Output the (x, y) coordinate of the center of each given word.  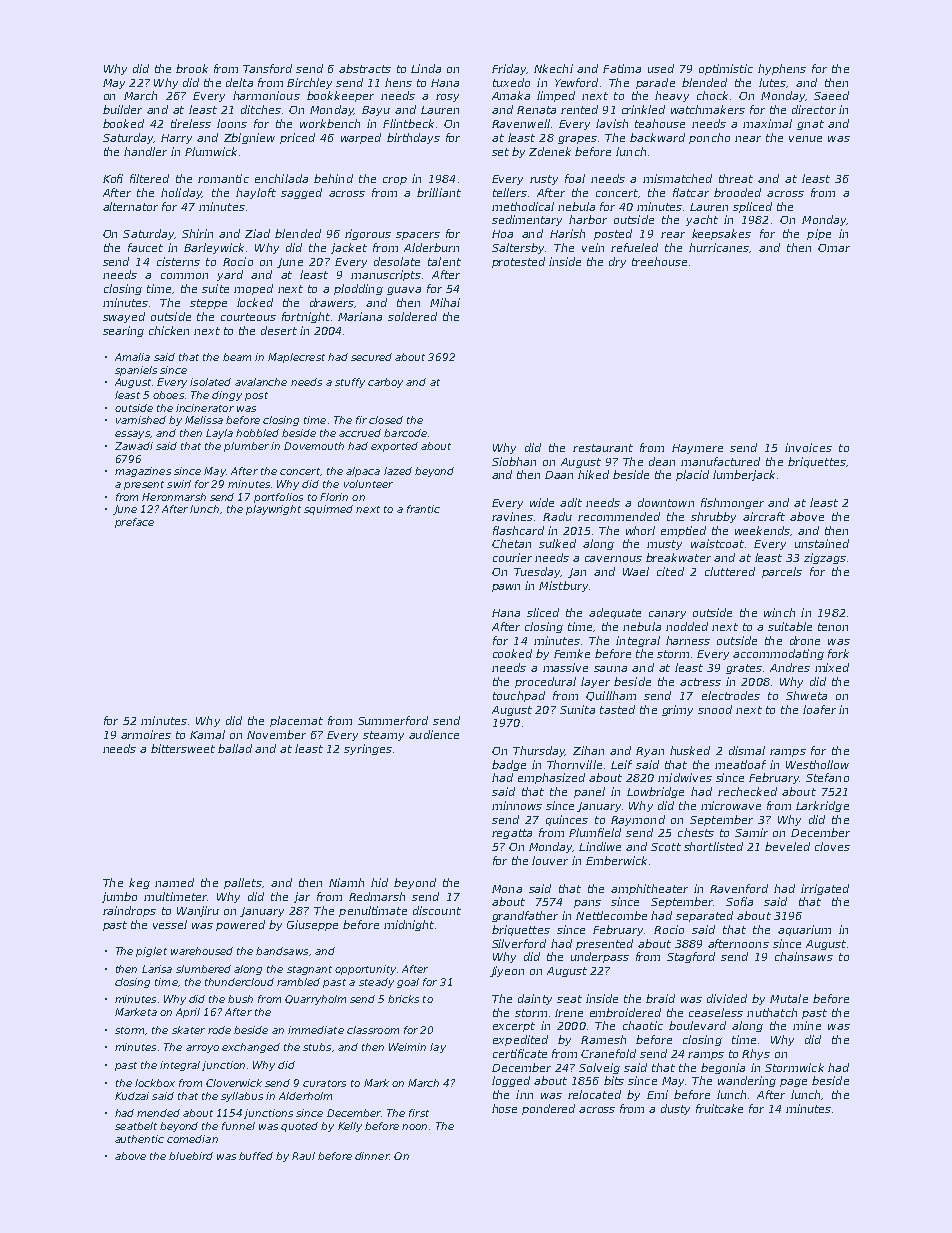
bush (240, 999)
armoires (146, 734)
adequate (615, 613)
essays (132, 435)
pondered (548, 1109)
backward (657, 137)
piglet (151, 952)
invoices (808, 447)
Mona (507, 889)
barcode (405, 433)
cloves (832, 846)
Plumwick (211, 151)
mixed (832, 667)
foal (575, 178)
